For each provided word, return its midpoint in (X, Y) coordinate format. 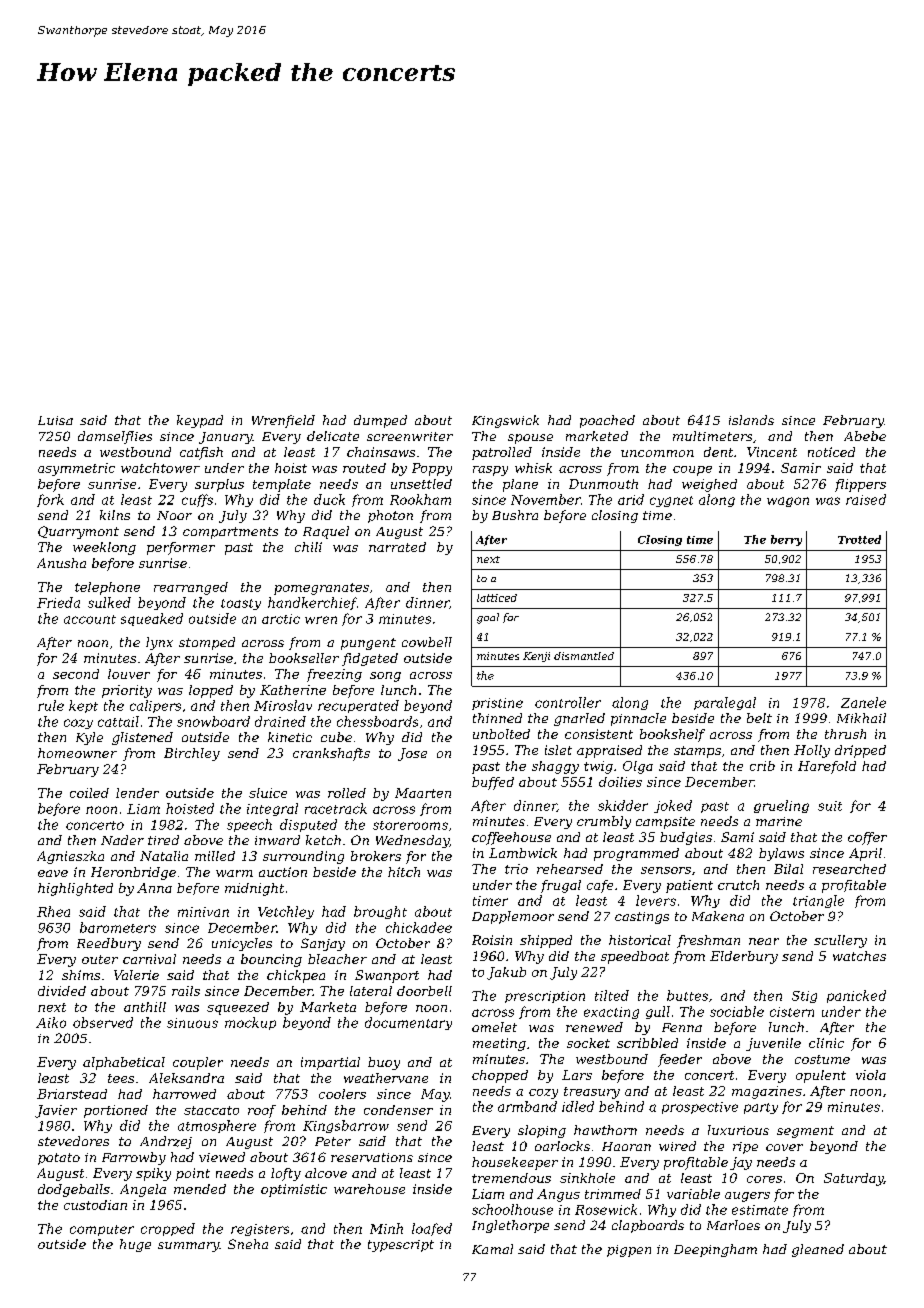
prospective (700, 1108)
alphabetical (124, 1063)
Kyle (89, 738)
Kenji (536, 657)
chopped (500, 1076)
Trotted (859, 539)
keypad (200, 421)
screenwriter (410, 436)
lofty (286, 1174)
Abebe (865, 436)
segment (805, 1132)
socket (588, 1043)
